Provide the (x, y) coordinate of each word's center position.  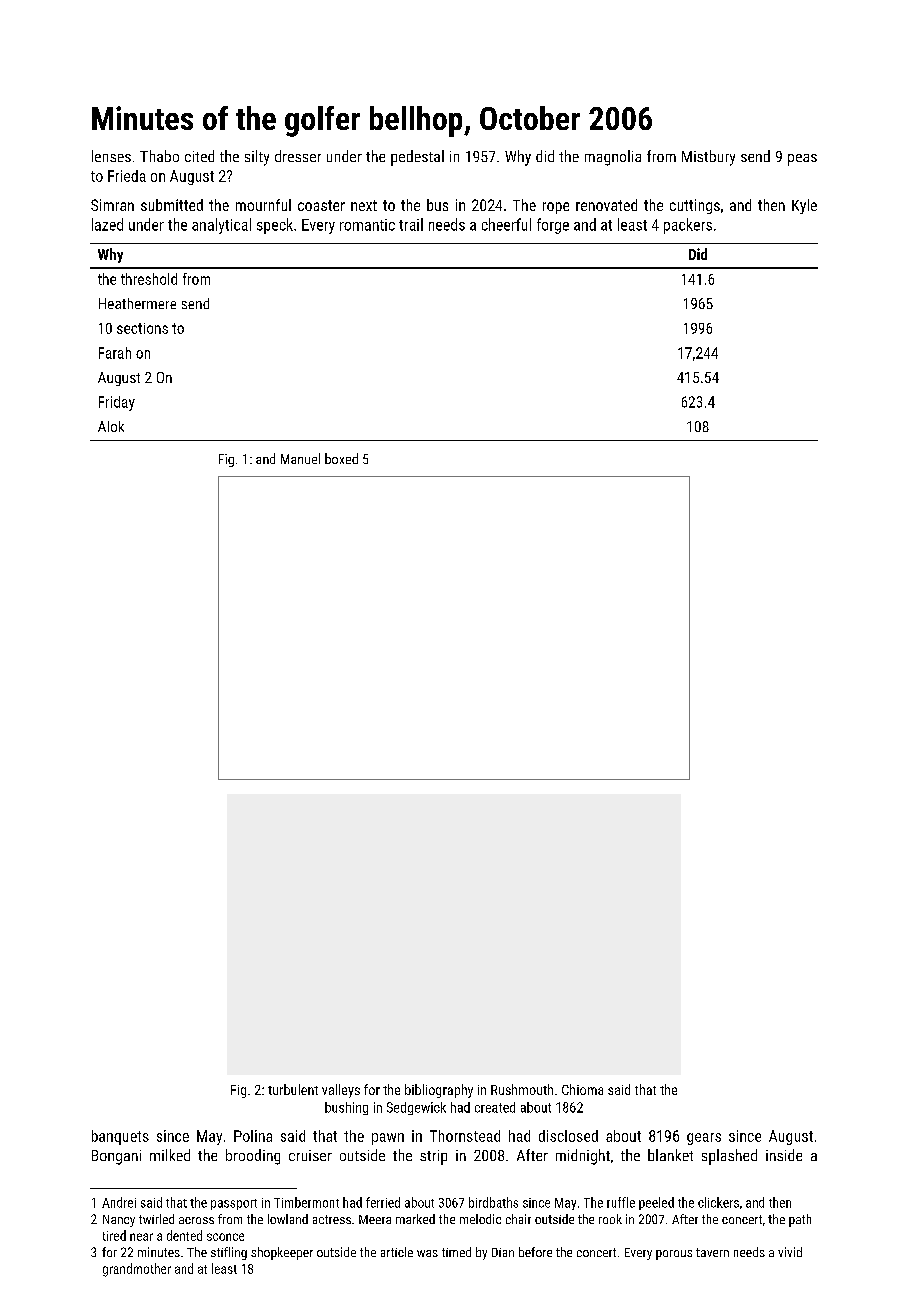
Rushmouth (522, 1089)
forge (553, 226)
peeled (656, 1203)
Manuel (300, 458)
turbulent (293, 1089)
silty (257, 158)
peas (802, 160)
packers (688, 226)
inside (784, 1155)
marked (415, 1219)
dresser (298, 156)
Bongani (116, 1157)
